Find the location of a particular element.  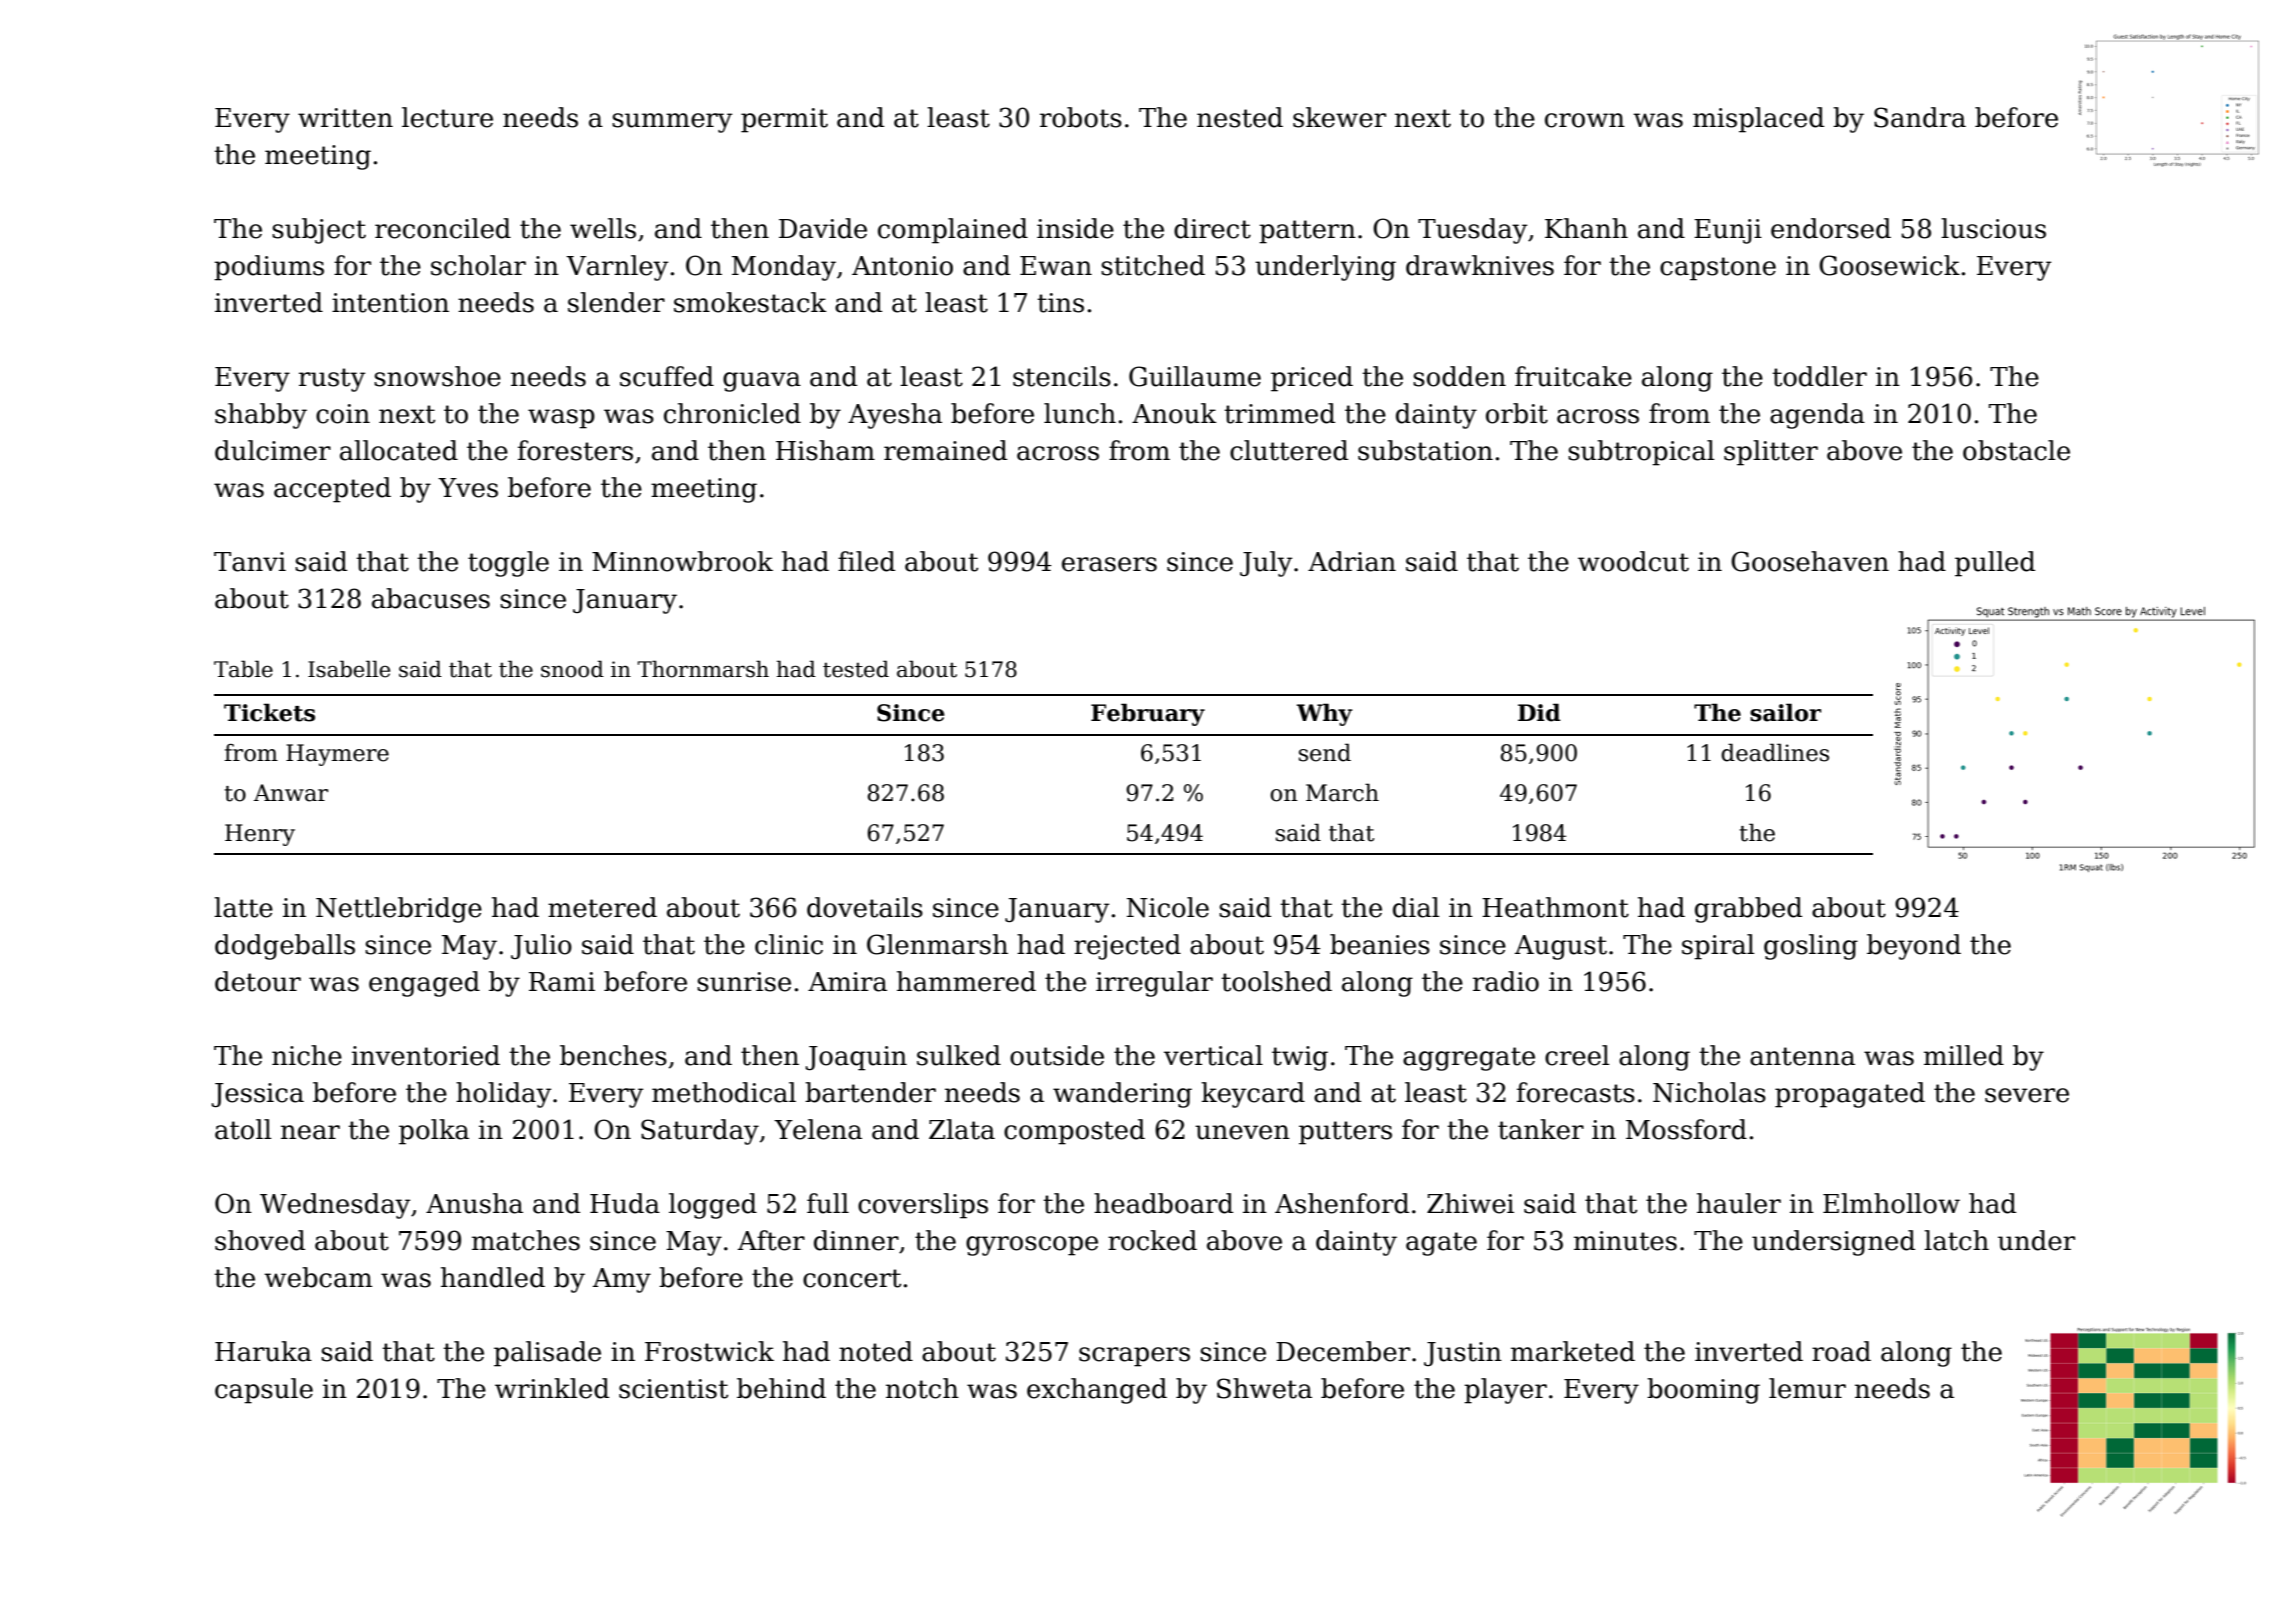

lunch is located at coordinates (1080, 413).
